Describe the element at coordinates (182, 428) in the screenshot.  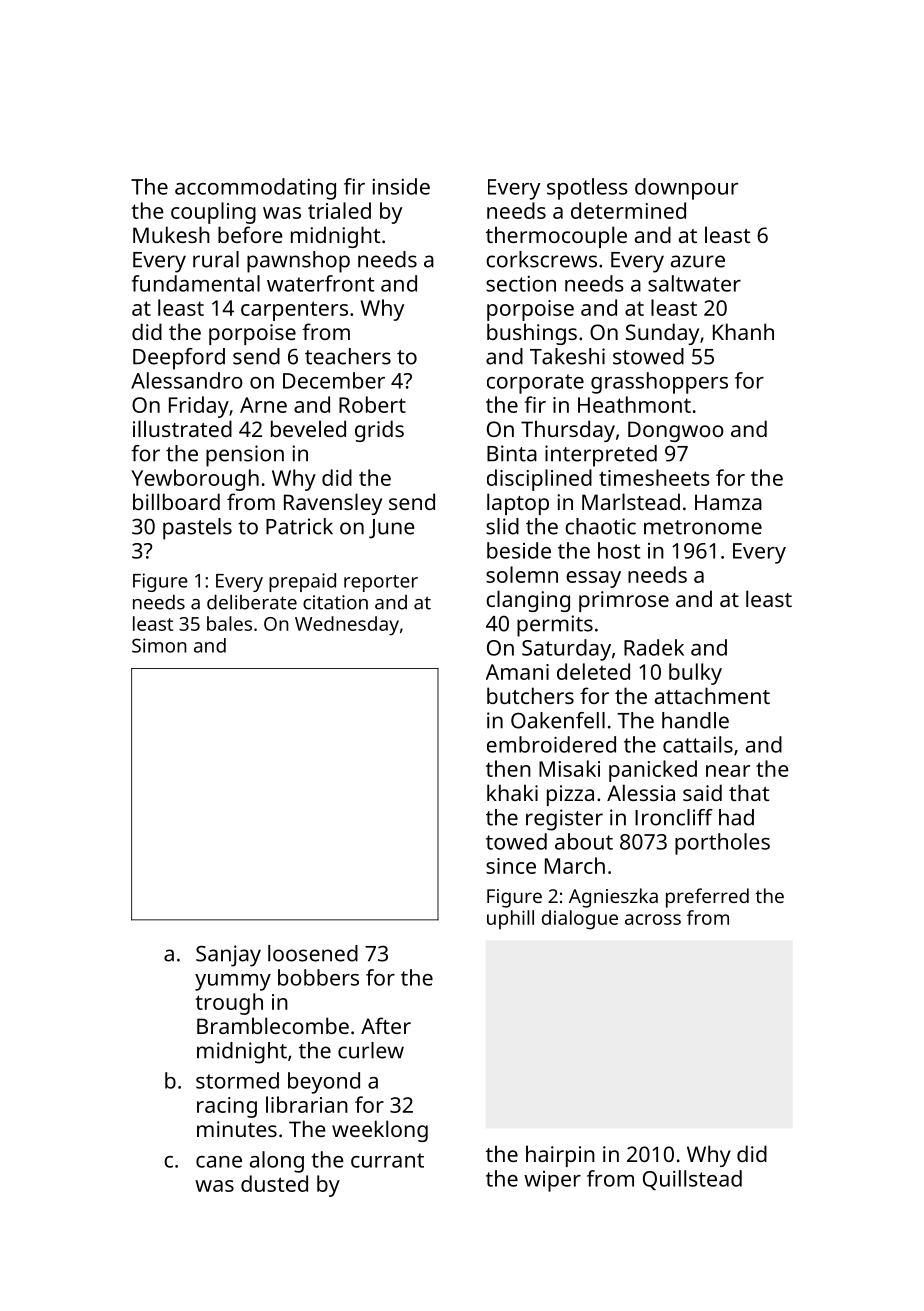
I see `illustrated` at that location.
